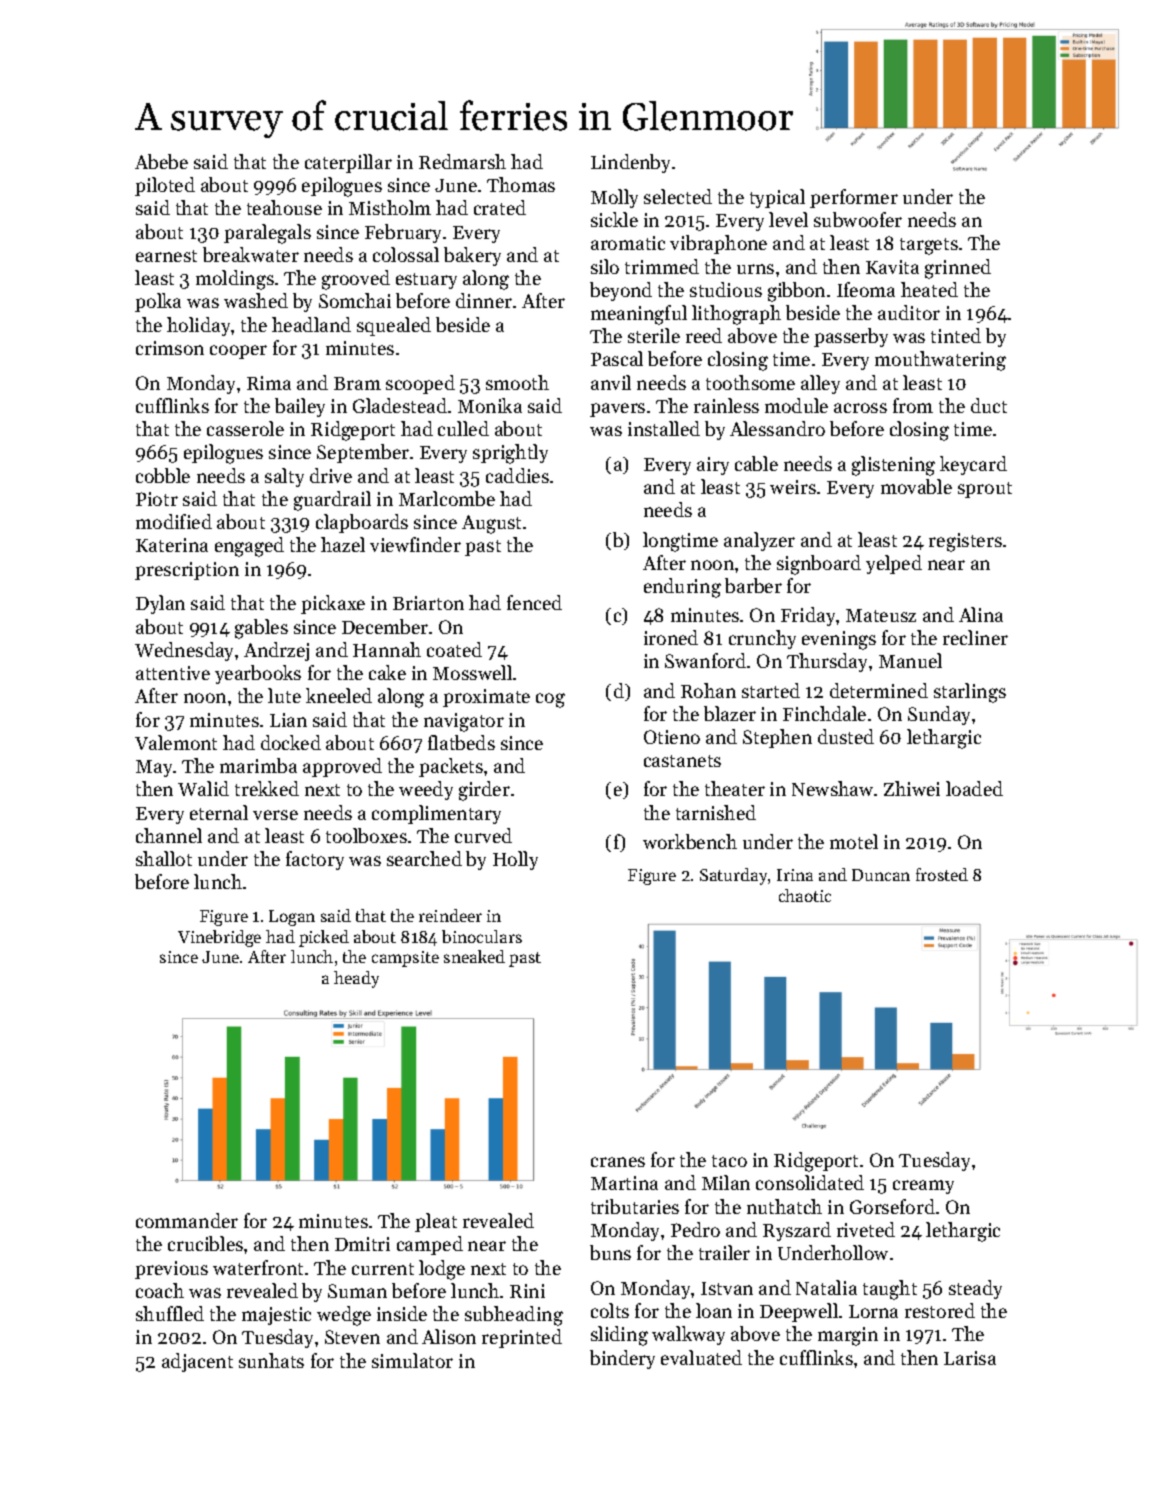 The height and width of the screenshot is (1496, 1156). I want to click on bindery, so click(622, 1359).
